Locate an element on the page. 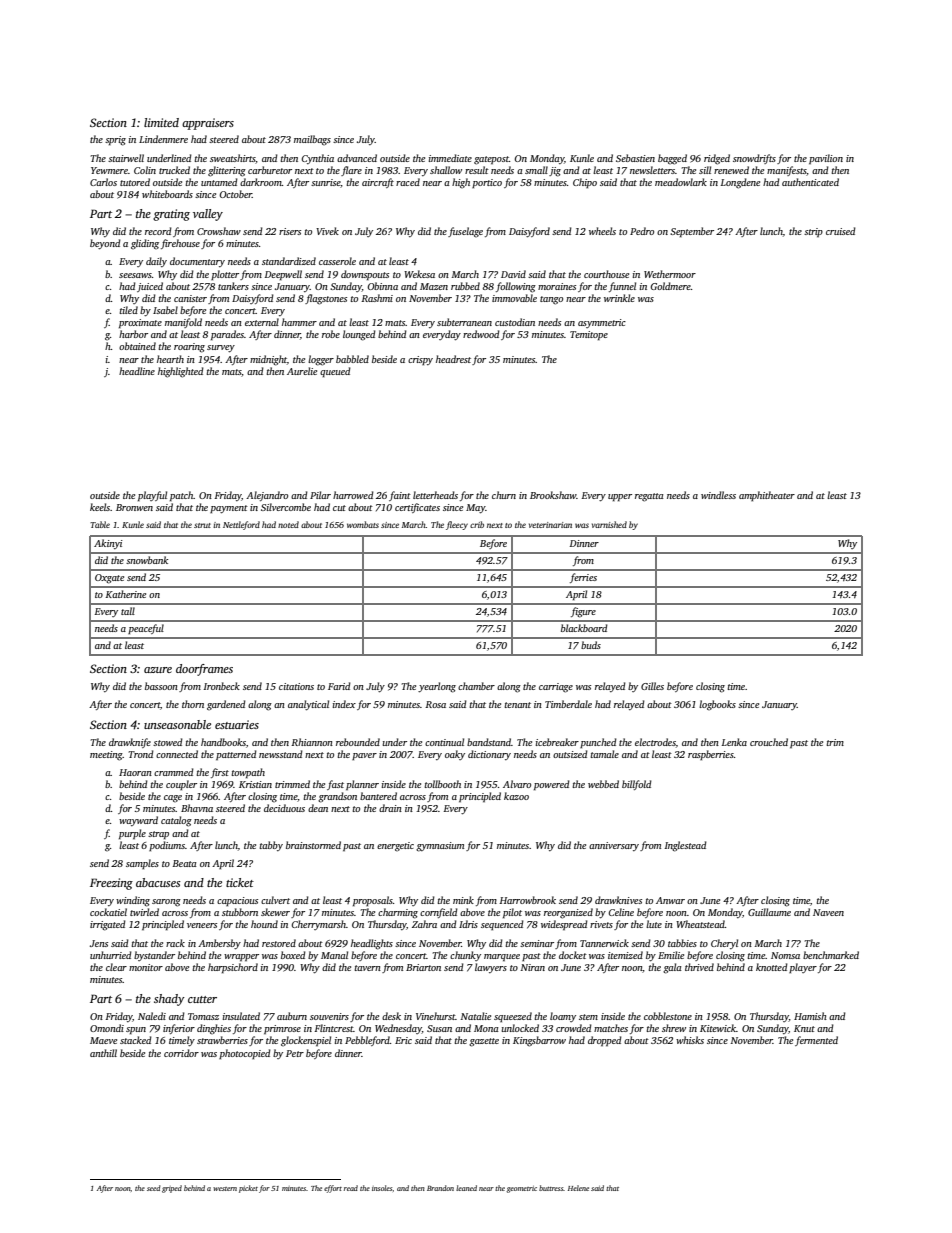 The width and height of the page is (952, 1233). griped is located at coordinates (172, 1189).
